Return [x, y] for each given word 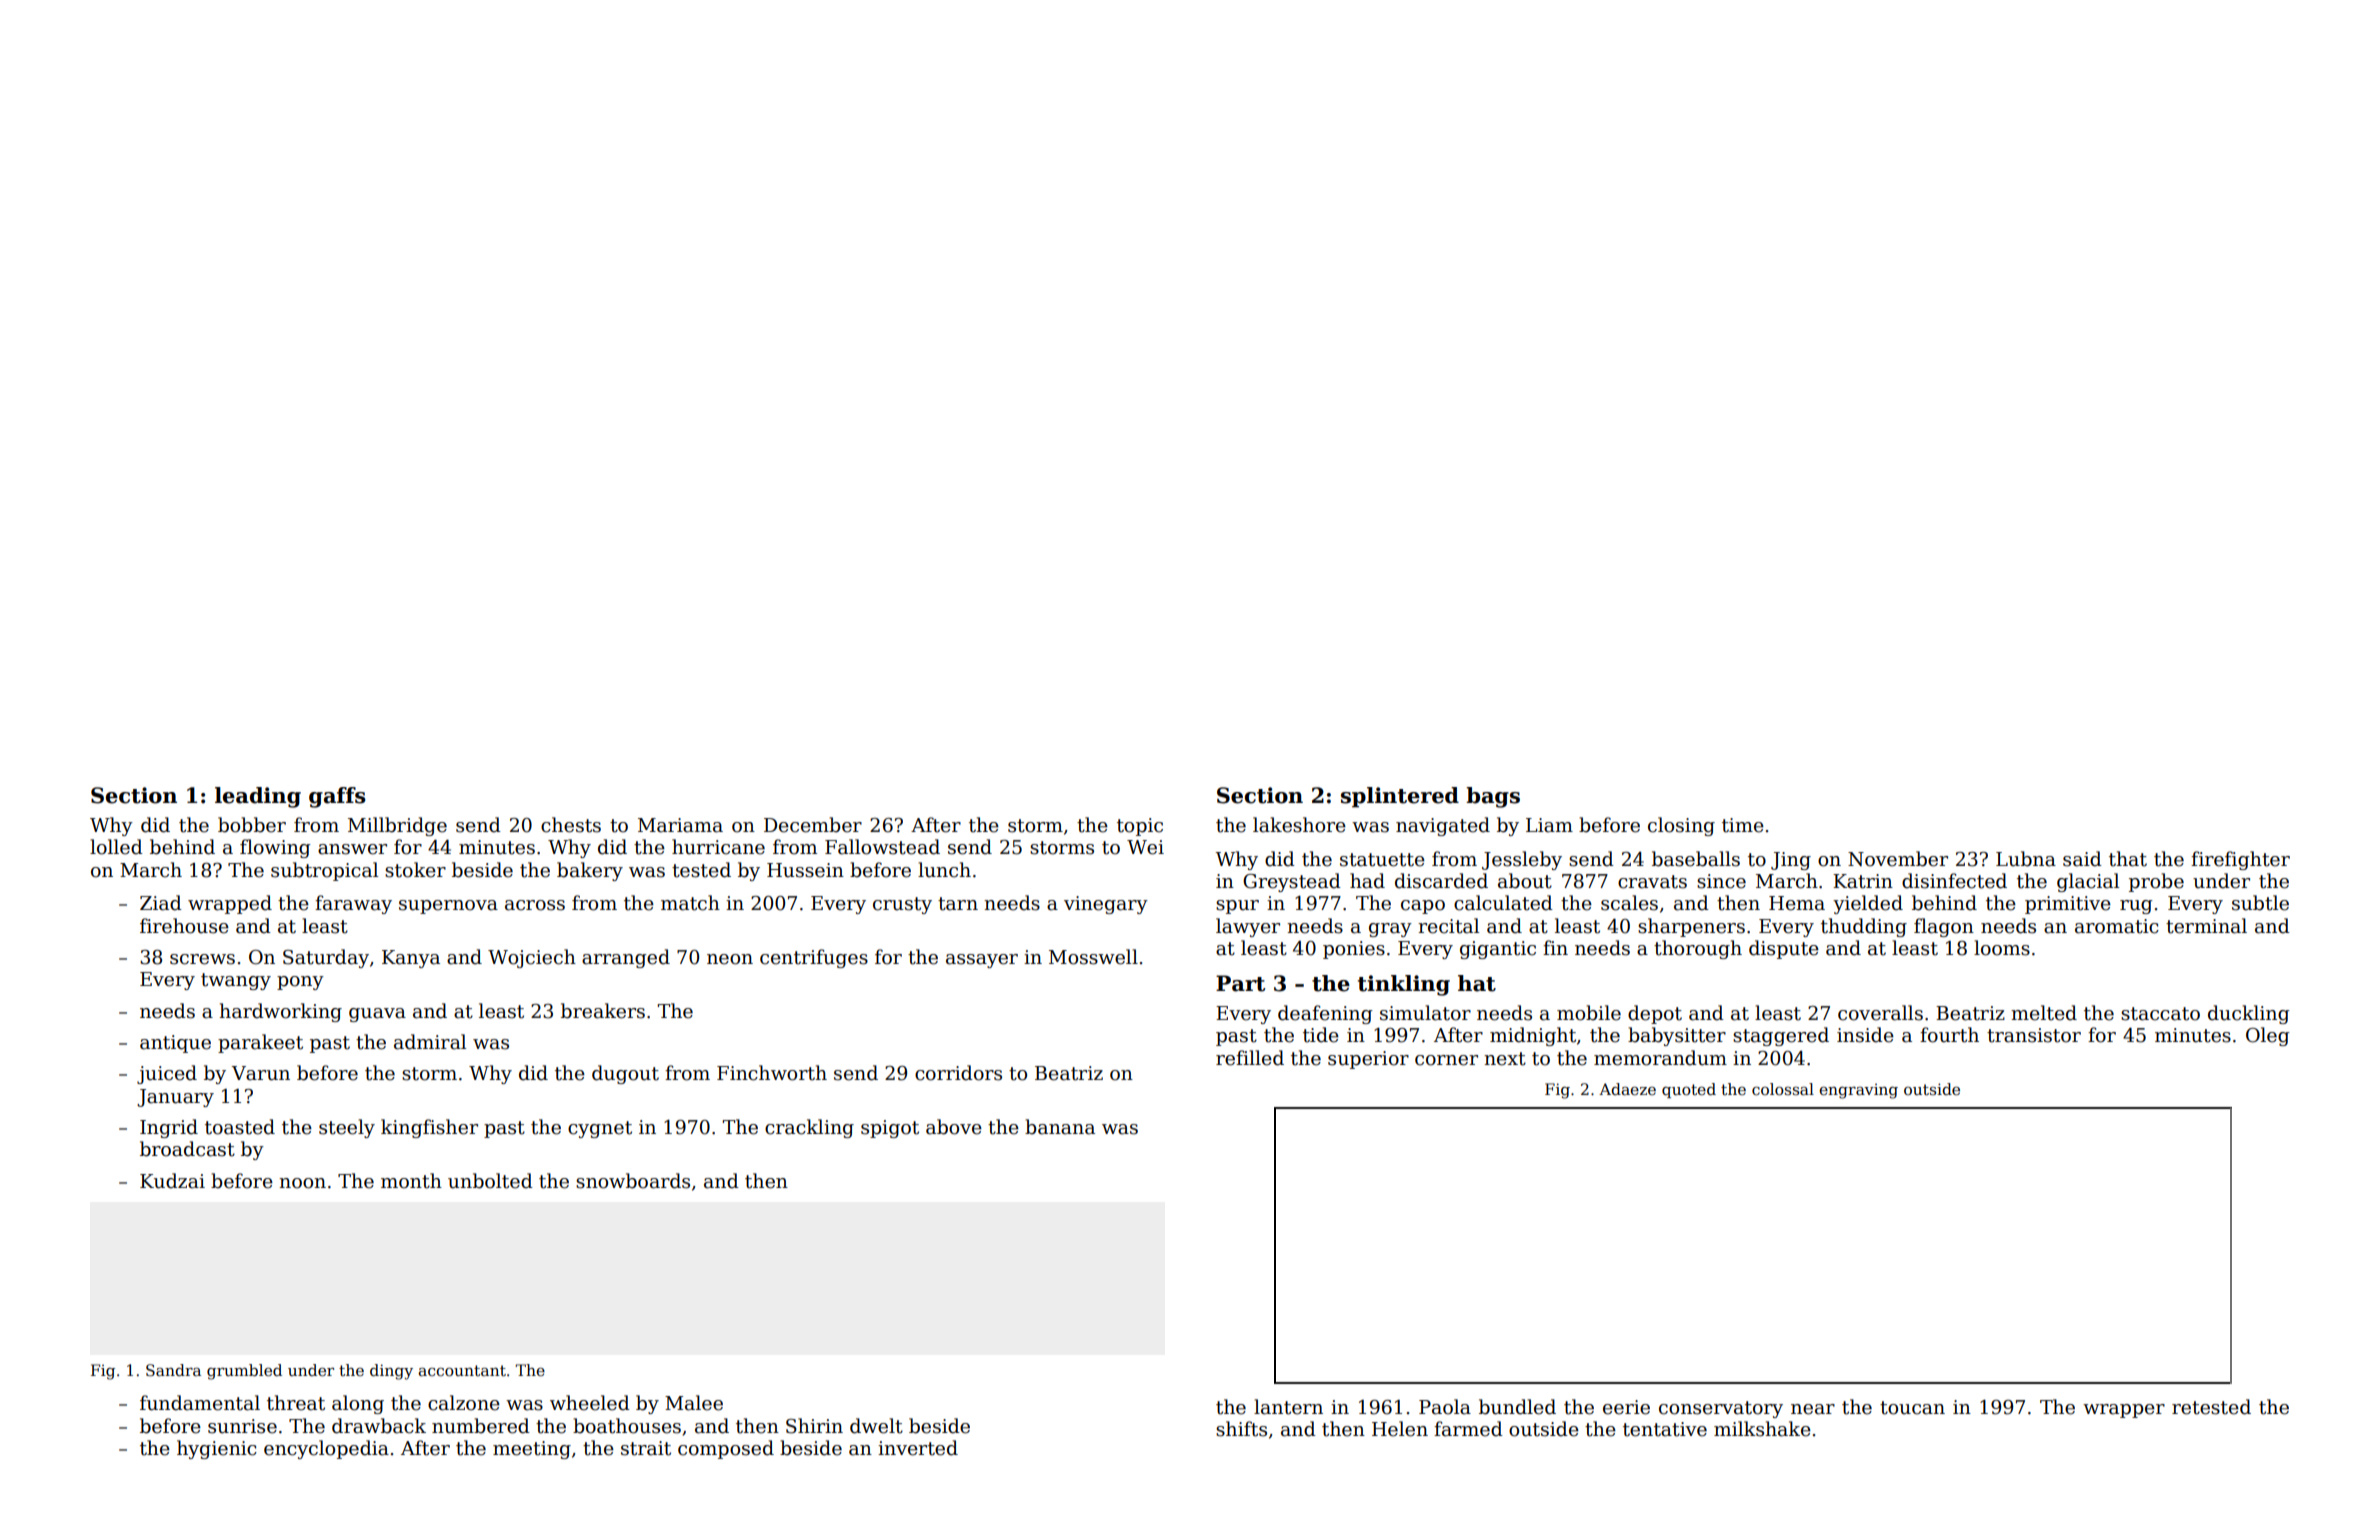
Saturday [326, 958]
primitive [2068, 905]
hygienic [217, 1449]
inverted [918, 1448]
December [813, 825]
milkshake [1762, 1429]
